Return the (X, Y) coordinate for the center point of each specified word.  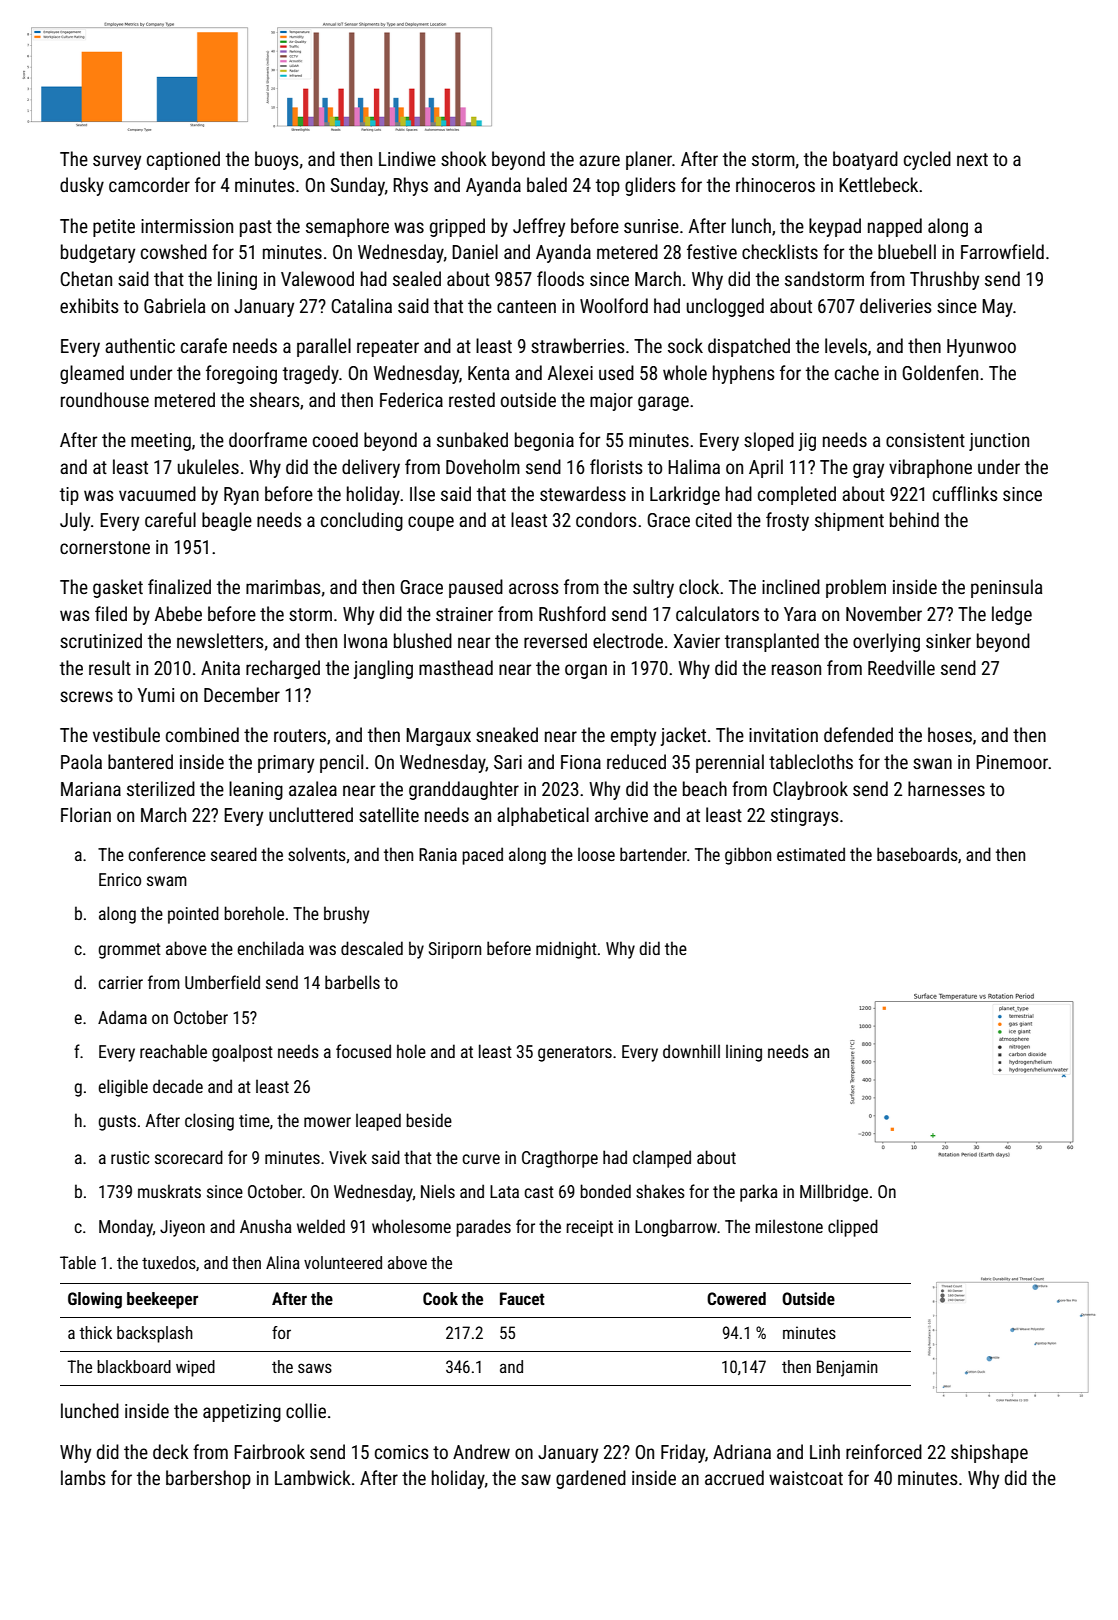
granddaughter (464, 790)
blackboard (134, 1366)
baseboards (917, 854)
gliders (650, 186)
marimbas (283, 586)
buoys (277, 160)
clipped (853, 1228)
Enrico (120, 879)
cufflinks (965, 493)
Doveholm (483, 466)
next (972, 159)
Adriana (742, 1451)
